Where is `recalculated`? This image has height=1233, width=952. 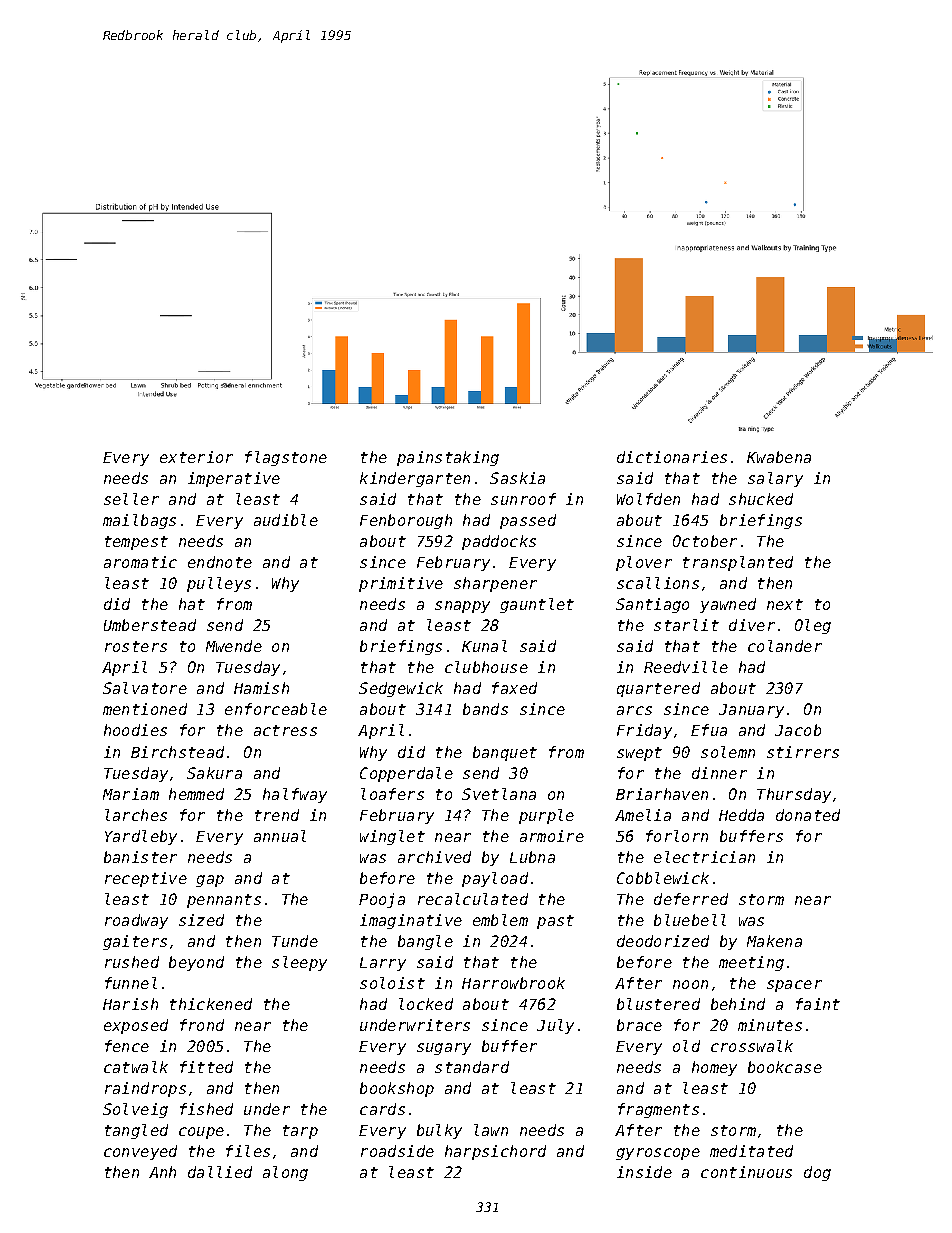
recalculated is located at coordinates (473, 899).
